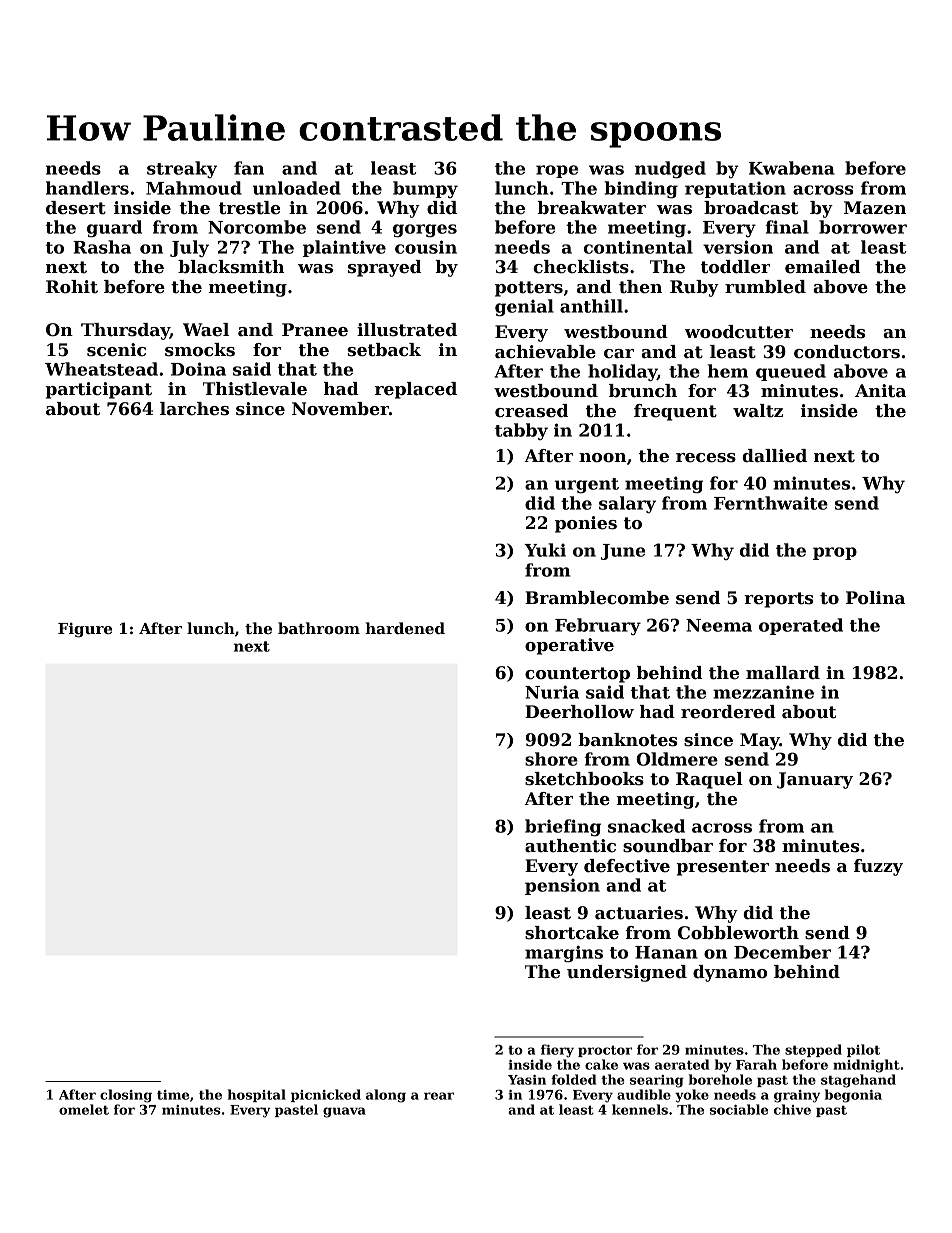 This image has width=952, height=1233. Describe the element at coordinates (557, 171) in the image. I see `rope` at that location.
